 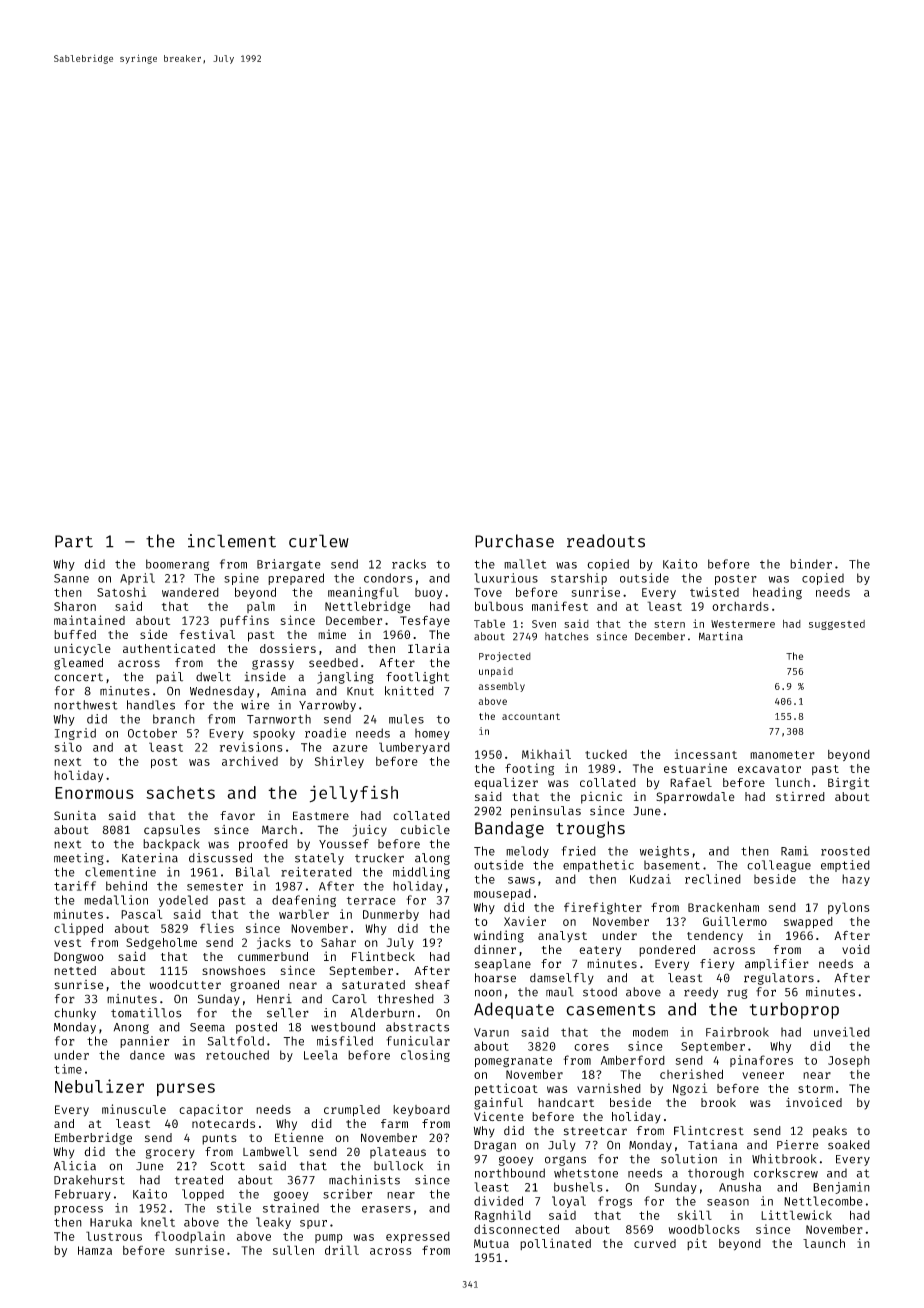 I want to click on wire, so click(x=255, y=705).
